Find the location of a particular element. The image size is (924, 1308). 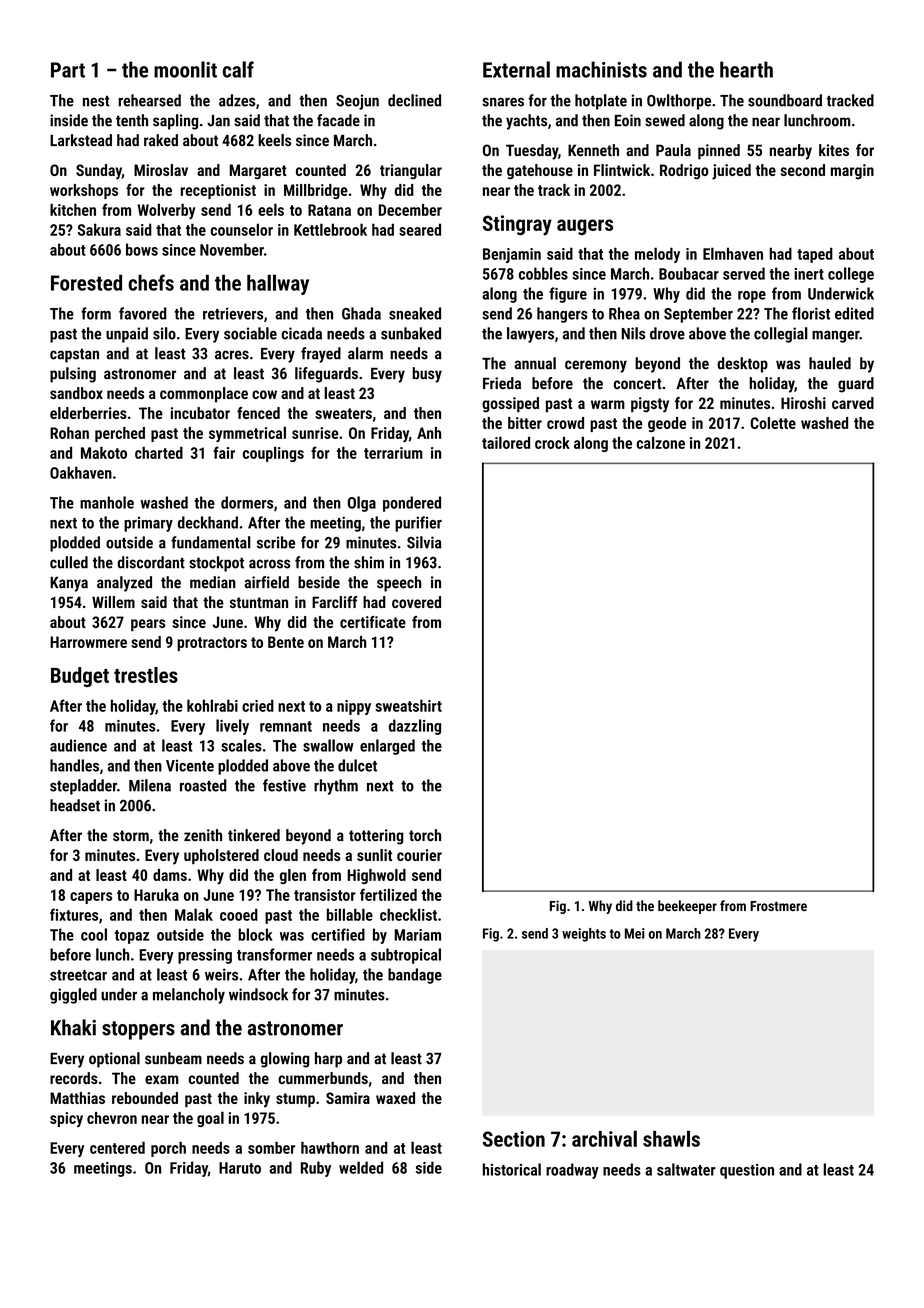

crock is located at coordinates (552, 443).
